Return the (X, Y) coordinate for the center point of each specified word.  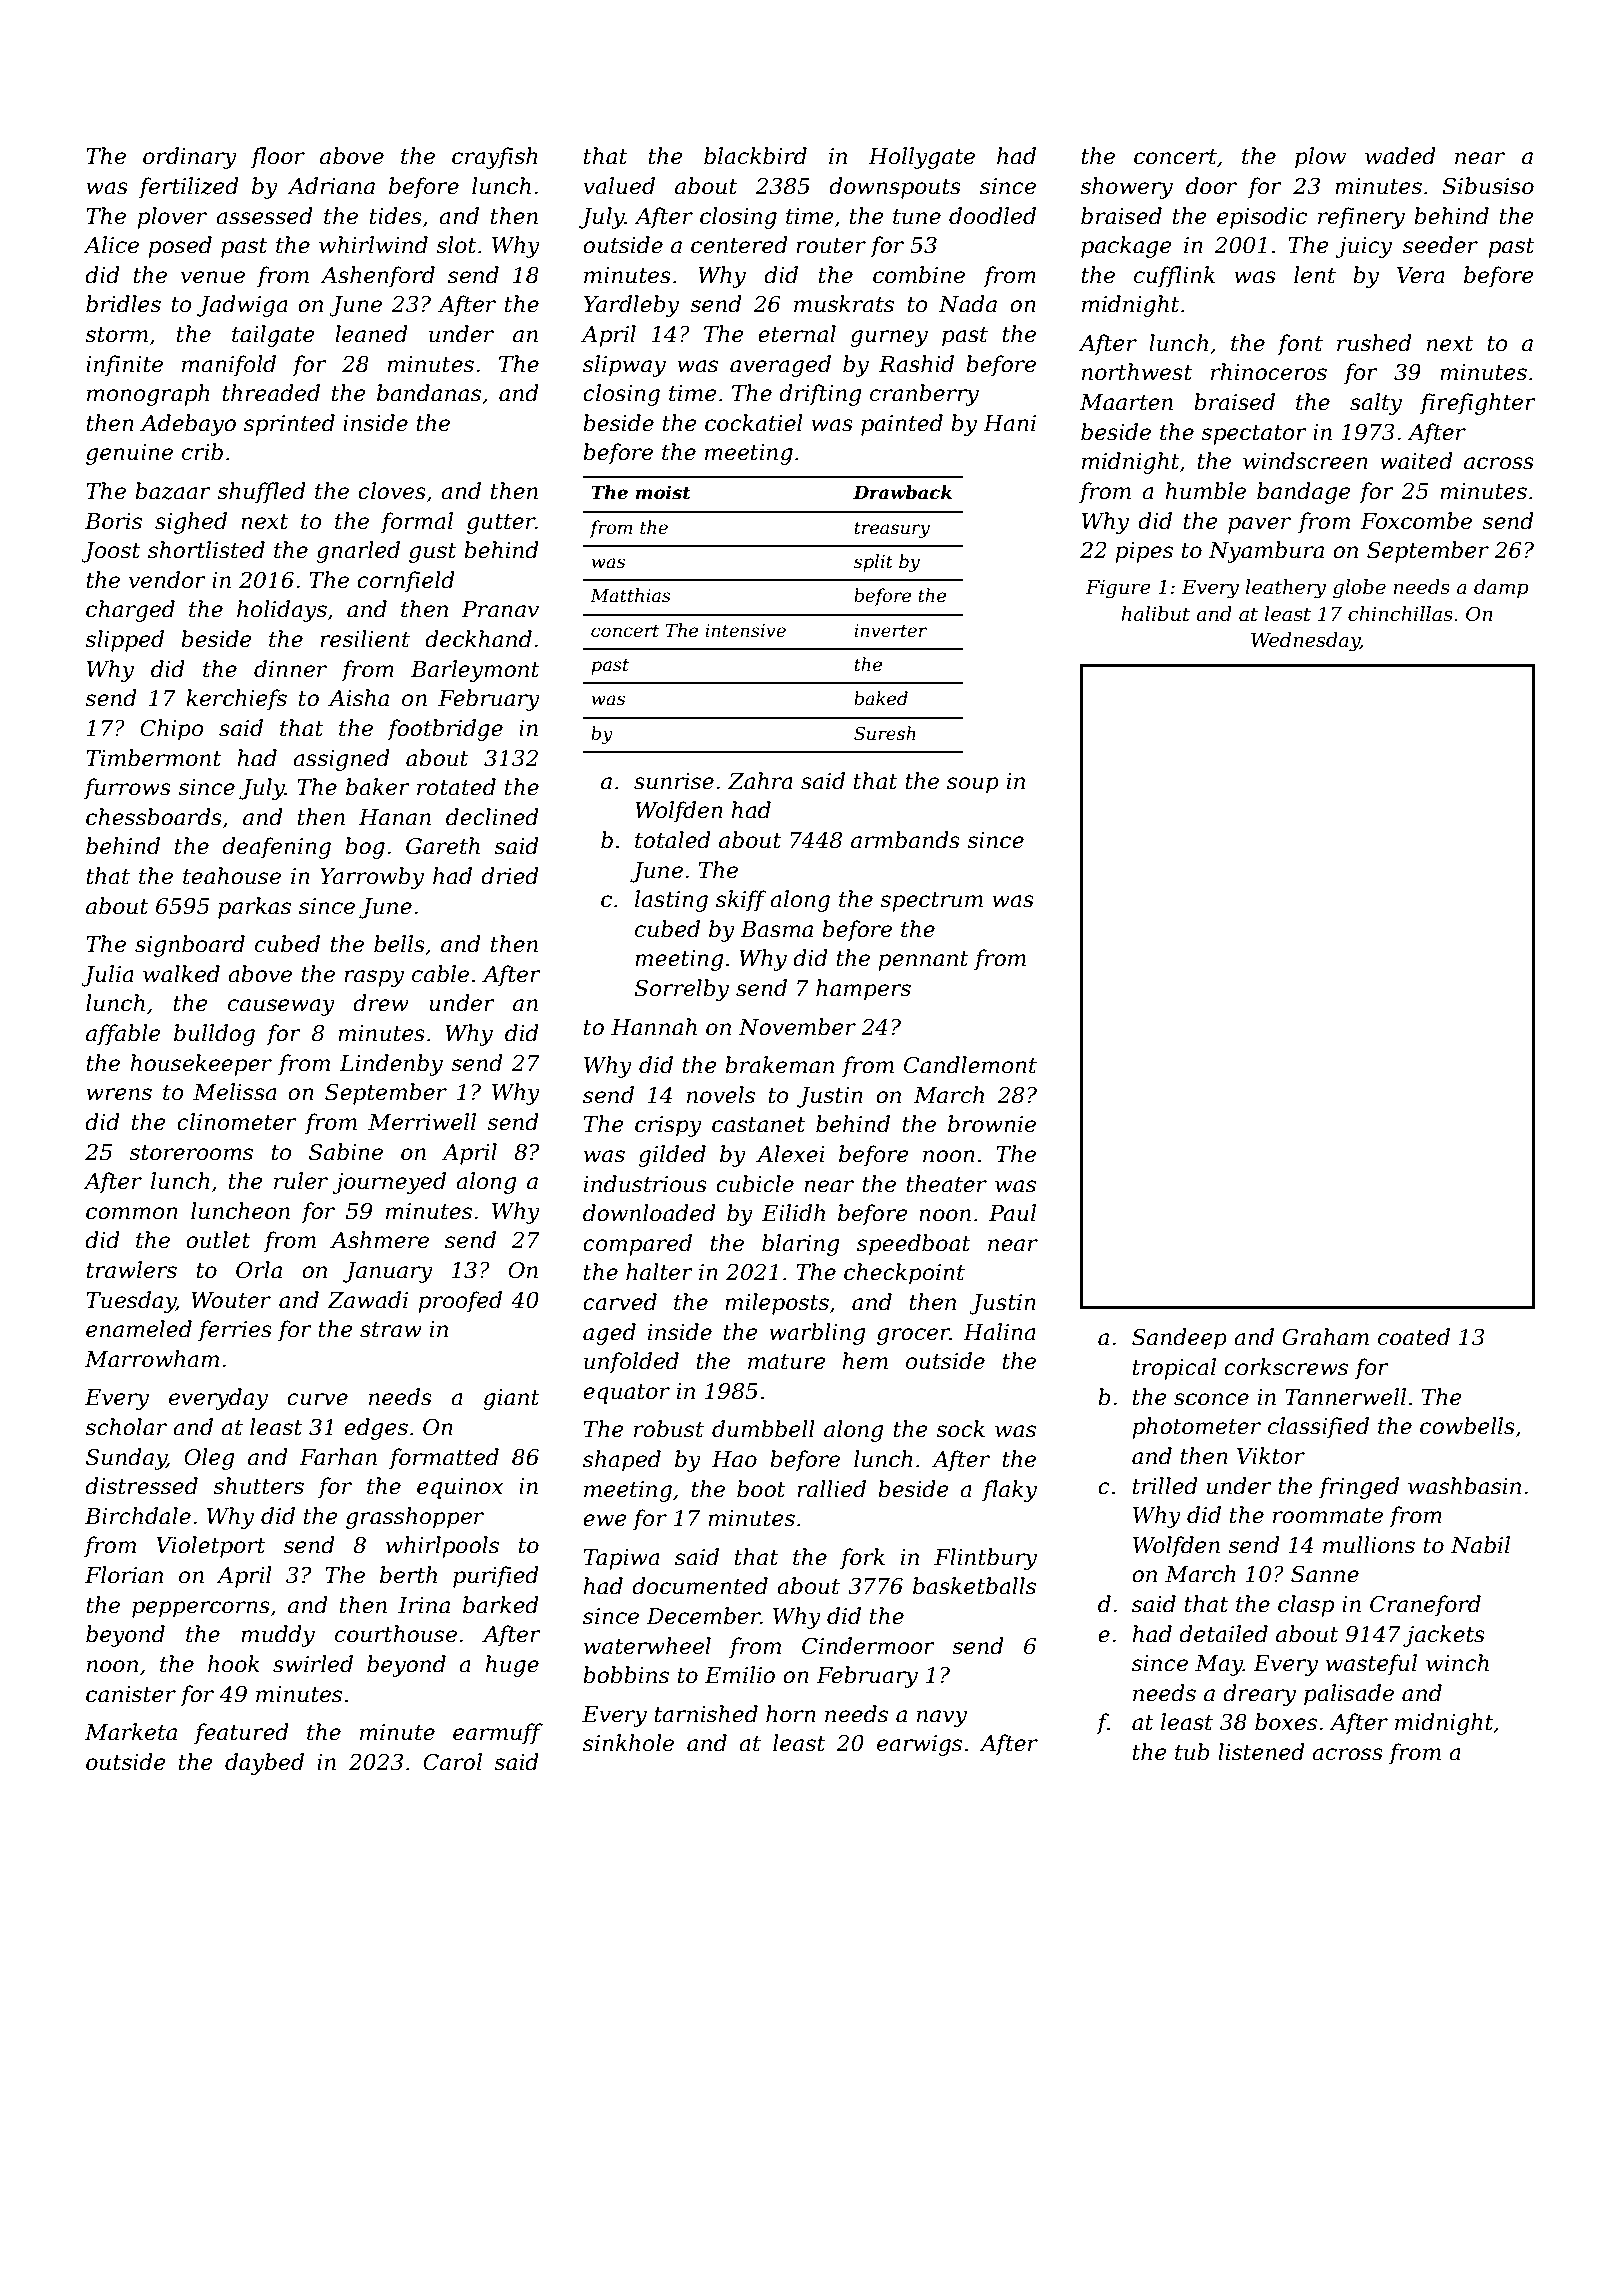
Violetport (211, 1547)
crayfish (495, 158)
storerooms (191, 1153)
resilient (365, 639)
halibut (1155, 614)
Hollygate (921, 158)
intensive (745, 631)
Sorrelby (681, 990)
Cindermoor (868, 1646)
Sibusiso (1488, 186)
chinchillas (1400, 614)
